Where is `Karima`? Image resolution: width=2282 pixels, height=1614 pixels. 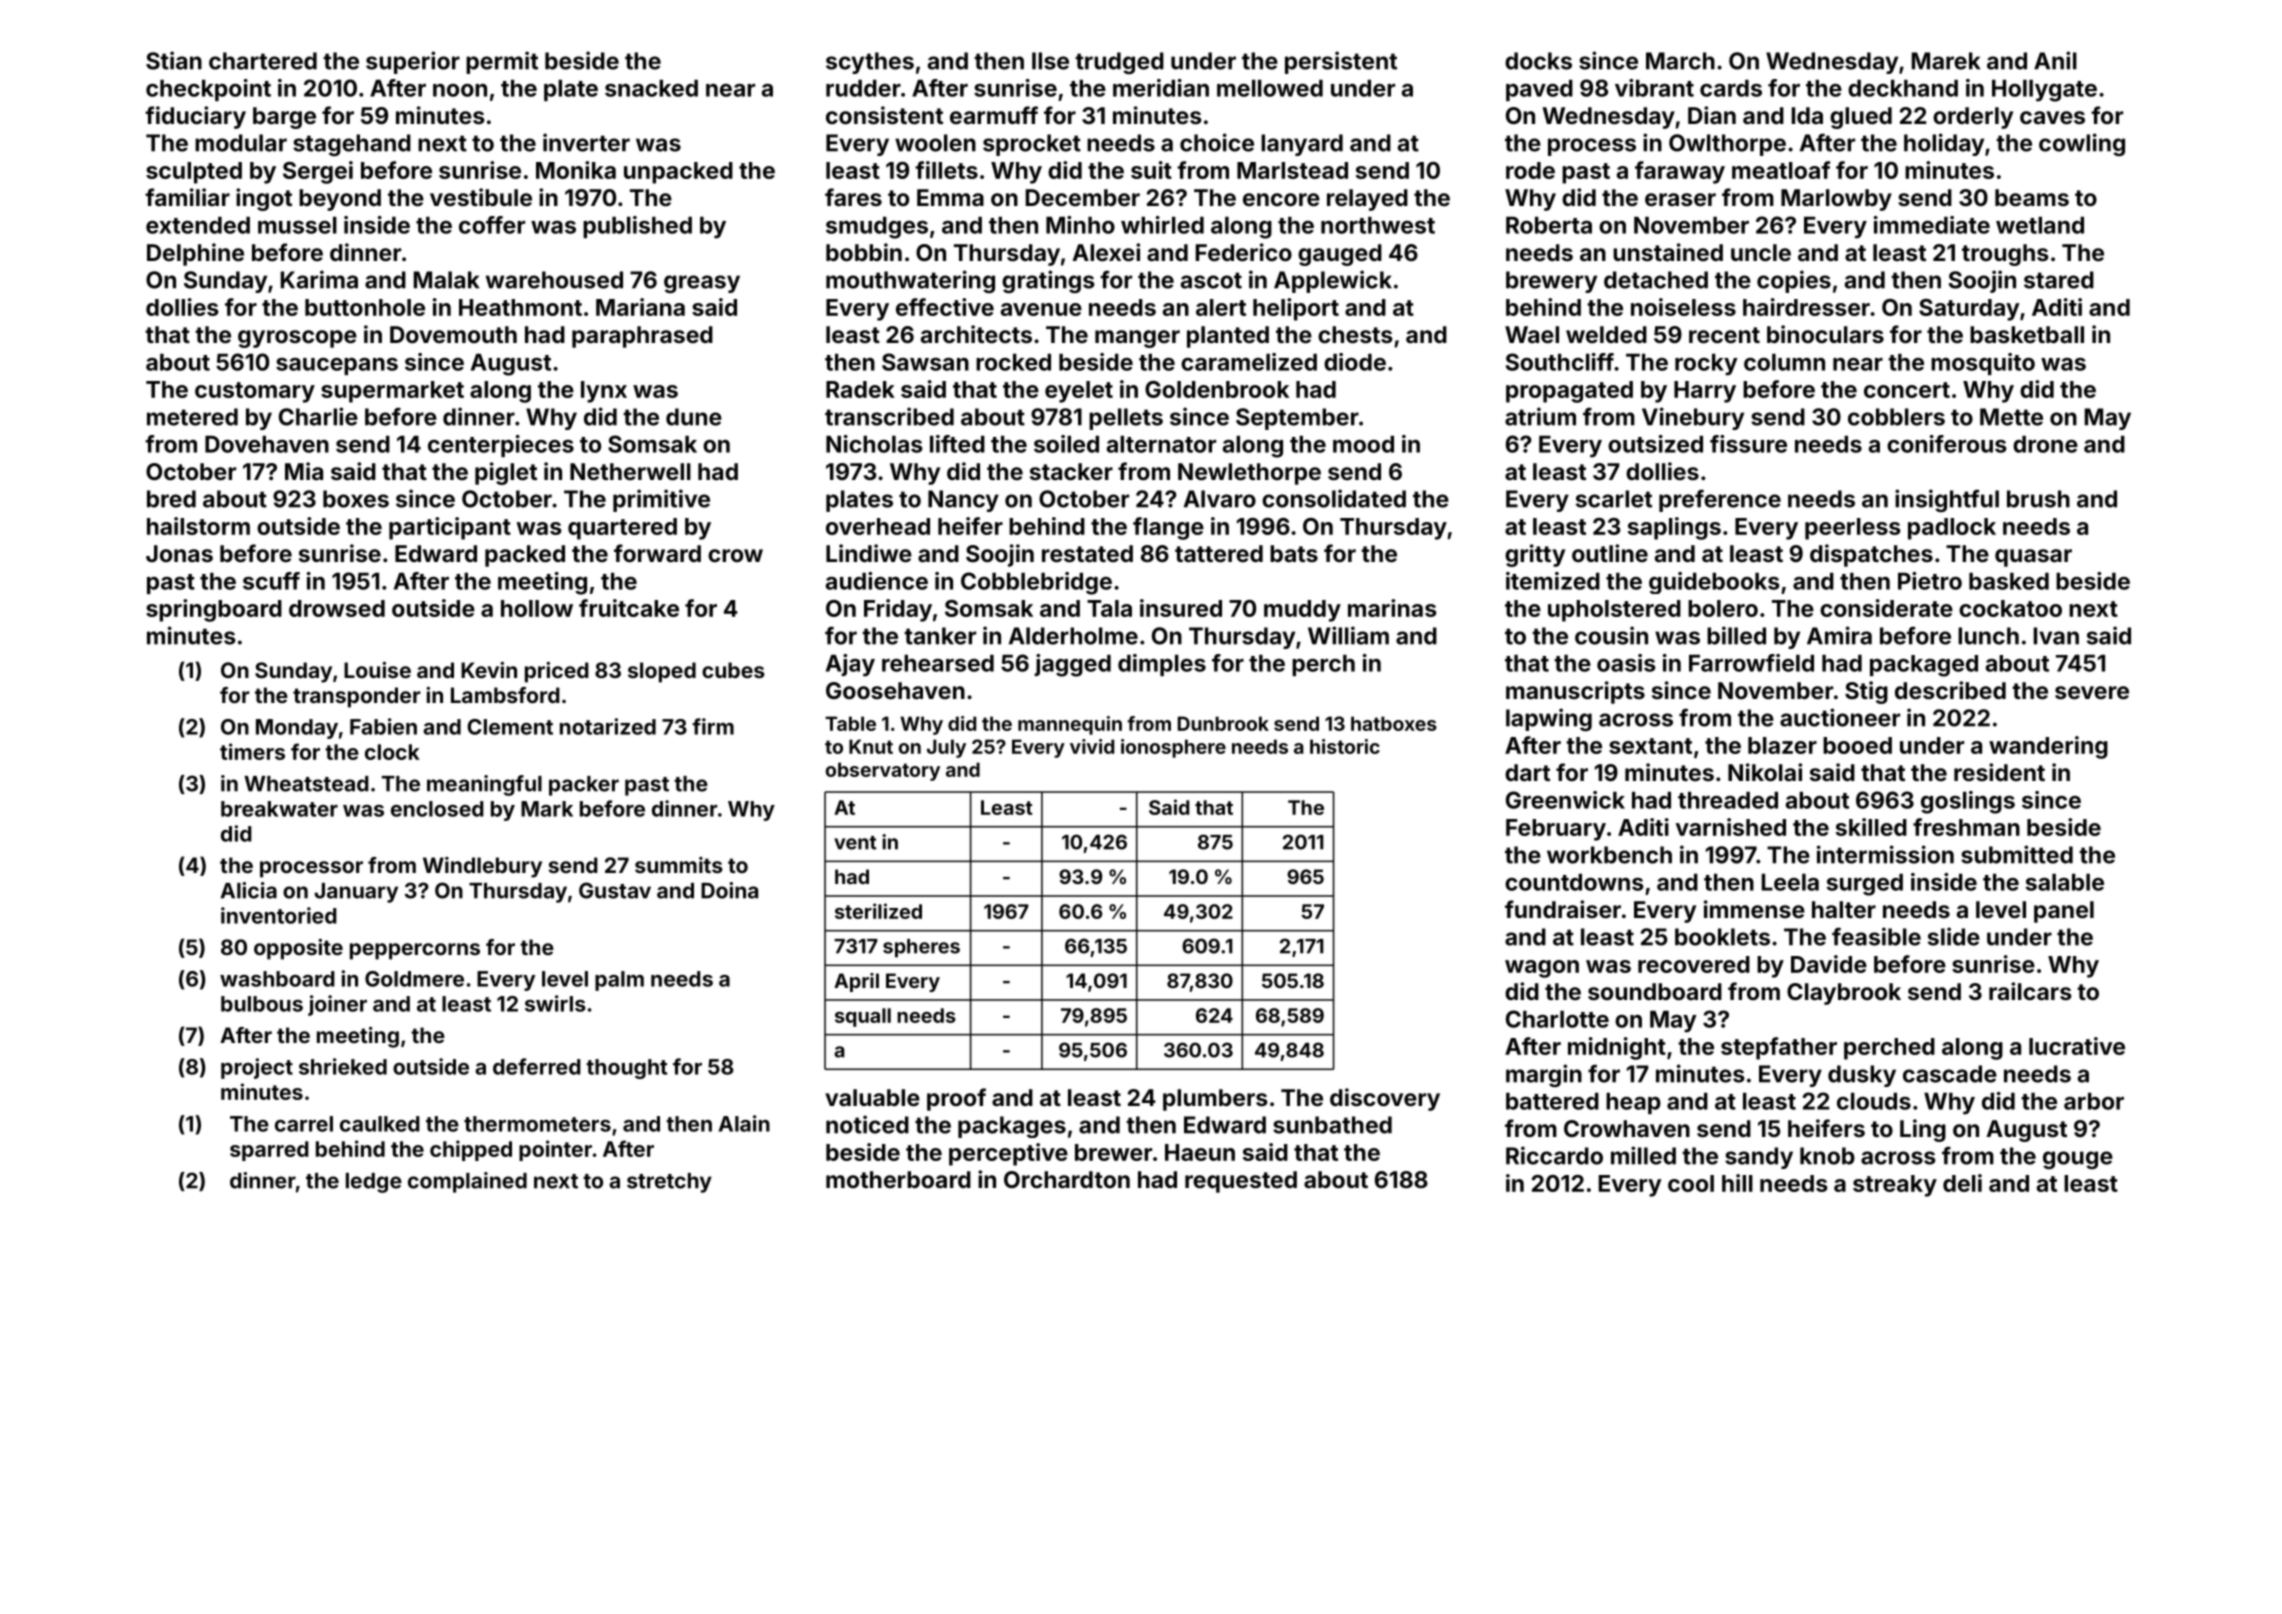 Karima is located at coordinates (319, 279).
